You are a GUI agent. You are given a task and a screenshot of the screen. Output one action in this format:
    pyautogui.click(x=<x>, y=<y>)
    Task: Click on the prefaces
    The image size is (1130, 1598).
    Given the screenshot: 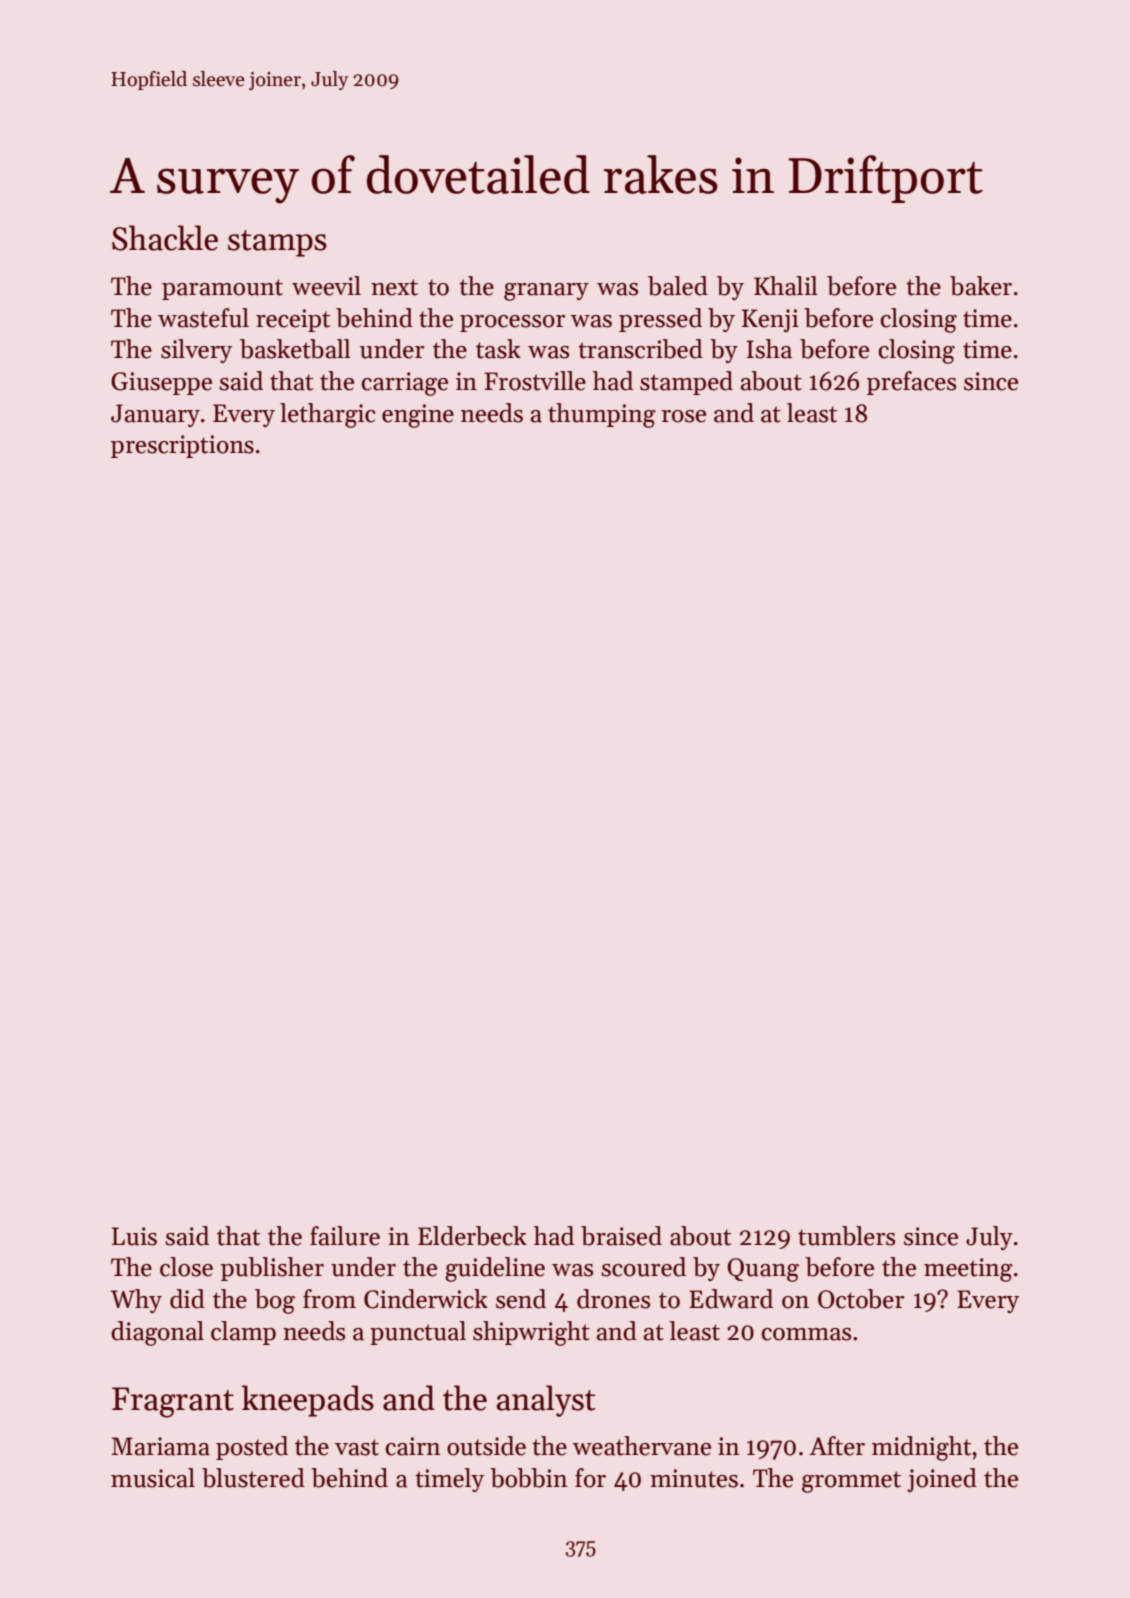 What is the action you would take?
    pyautogui.click(x=911, y=383)
